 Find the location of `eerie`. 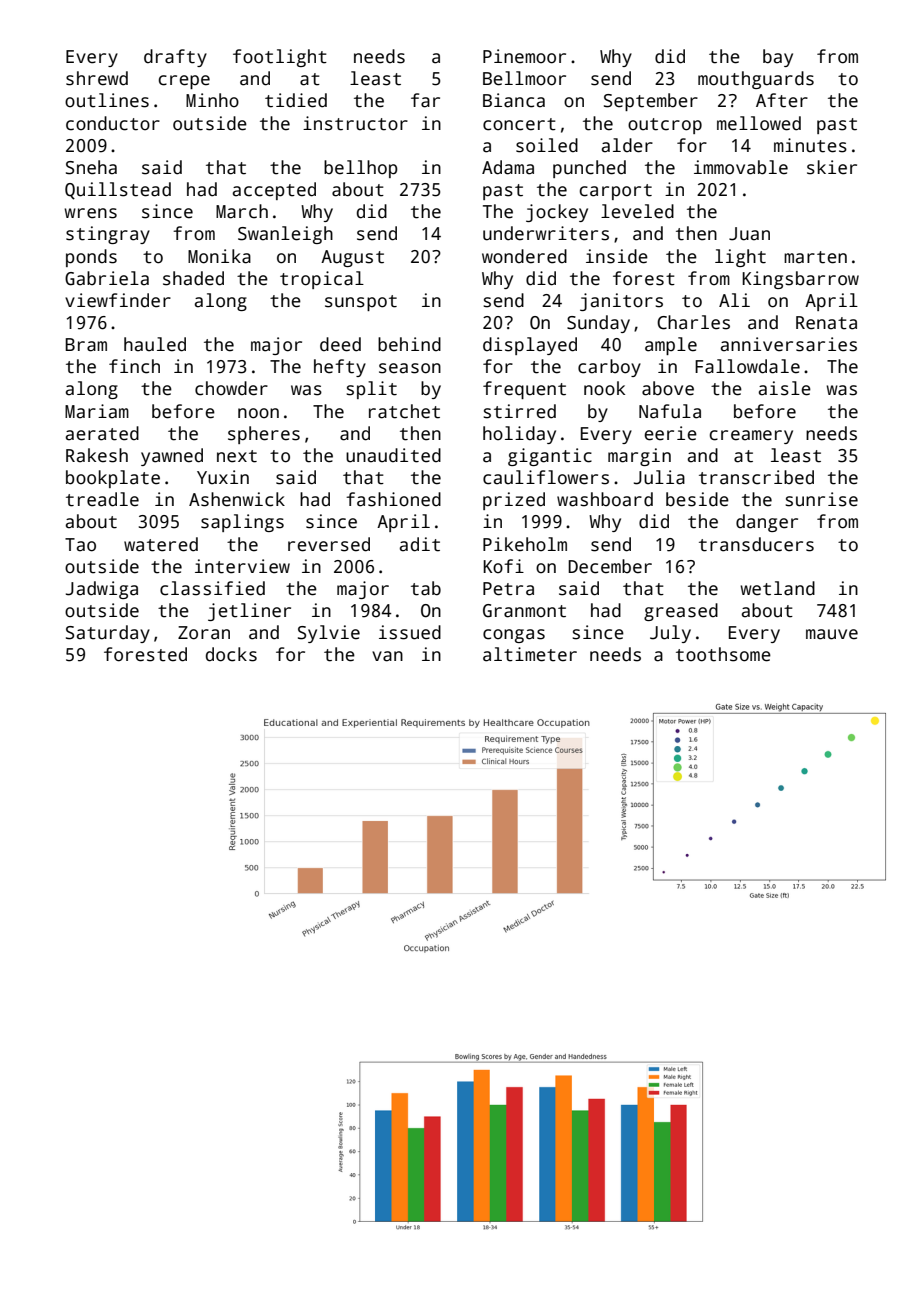

eerie is located at coordinates (670, 433).
